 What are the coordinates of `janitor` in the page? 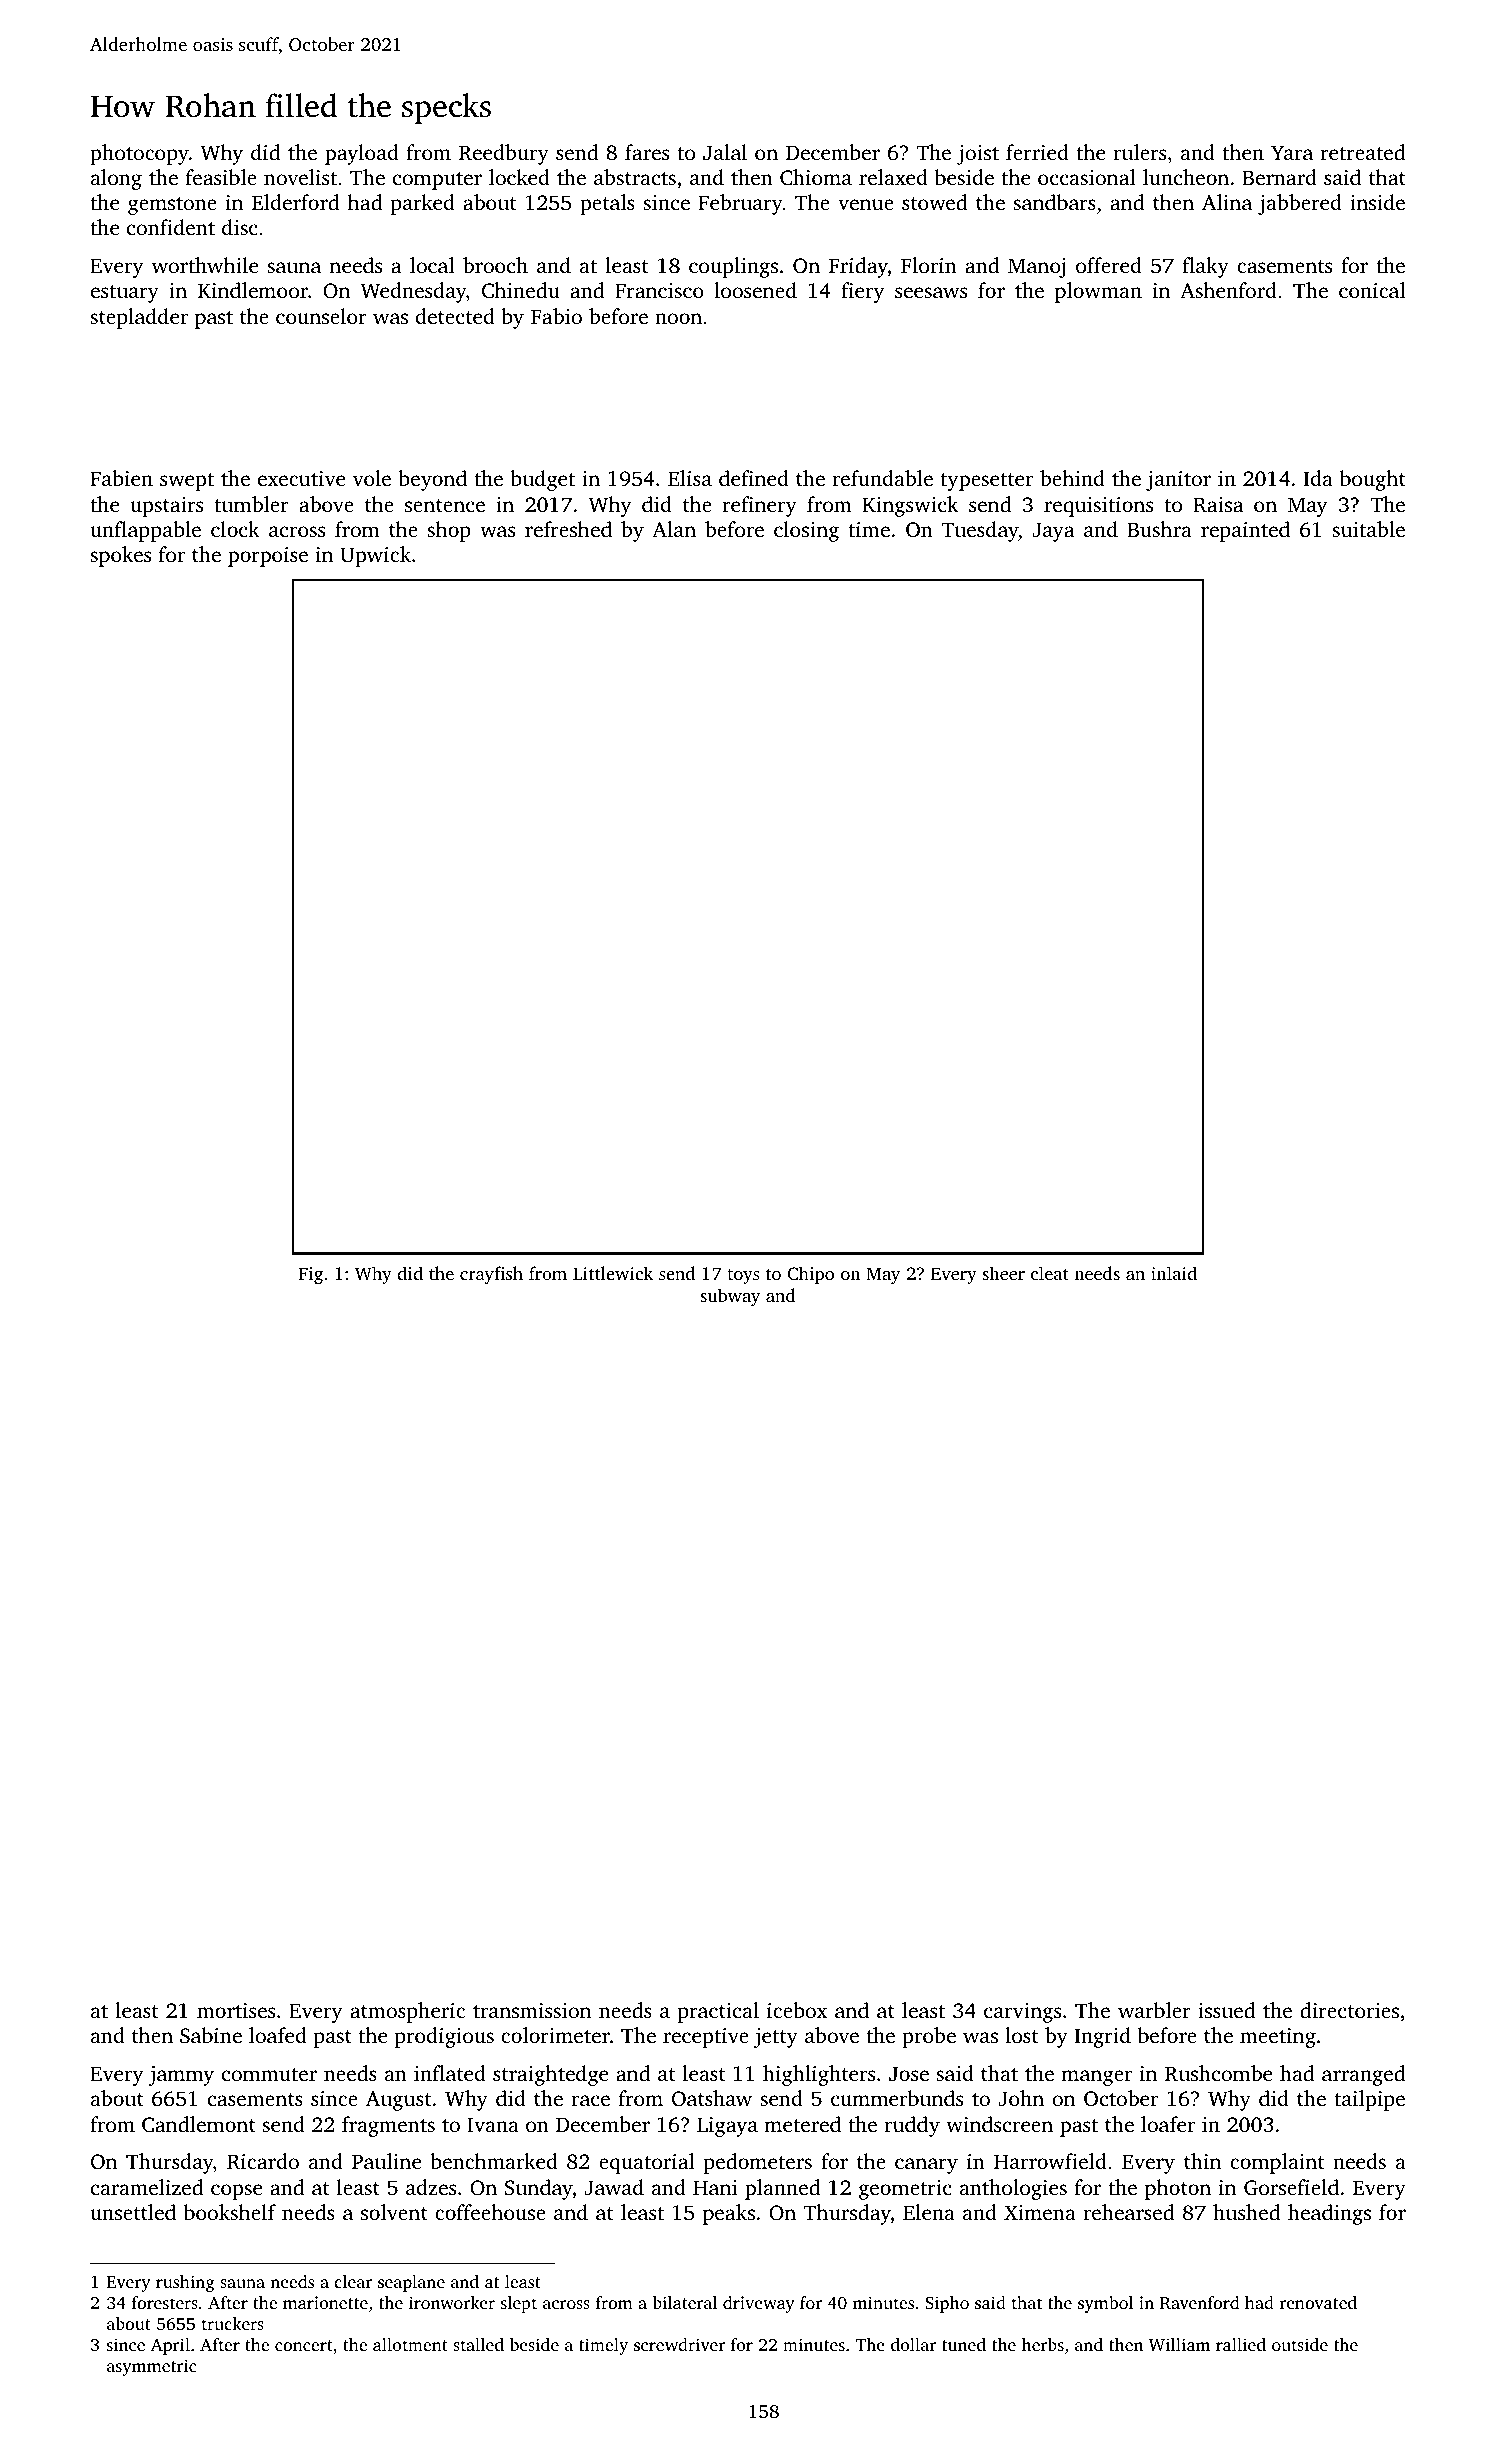 It's located at (1178, 481).
